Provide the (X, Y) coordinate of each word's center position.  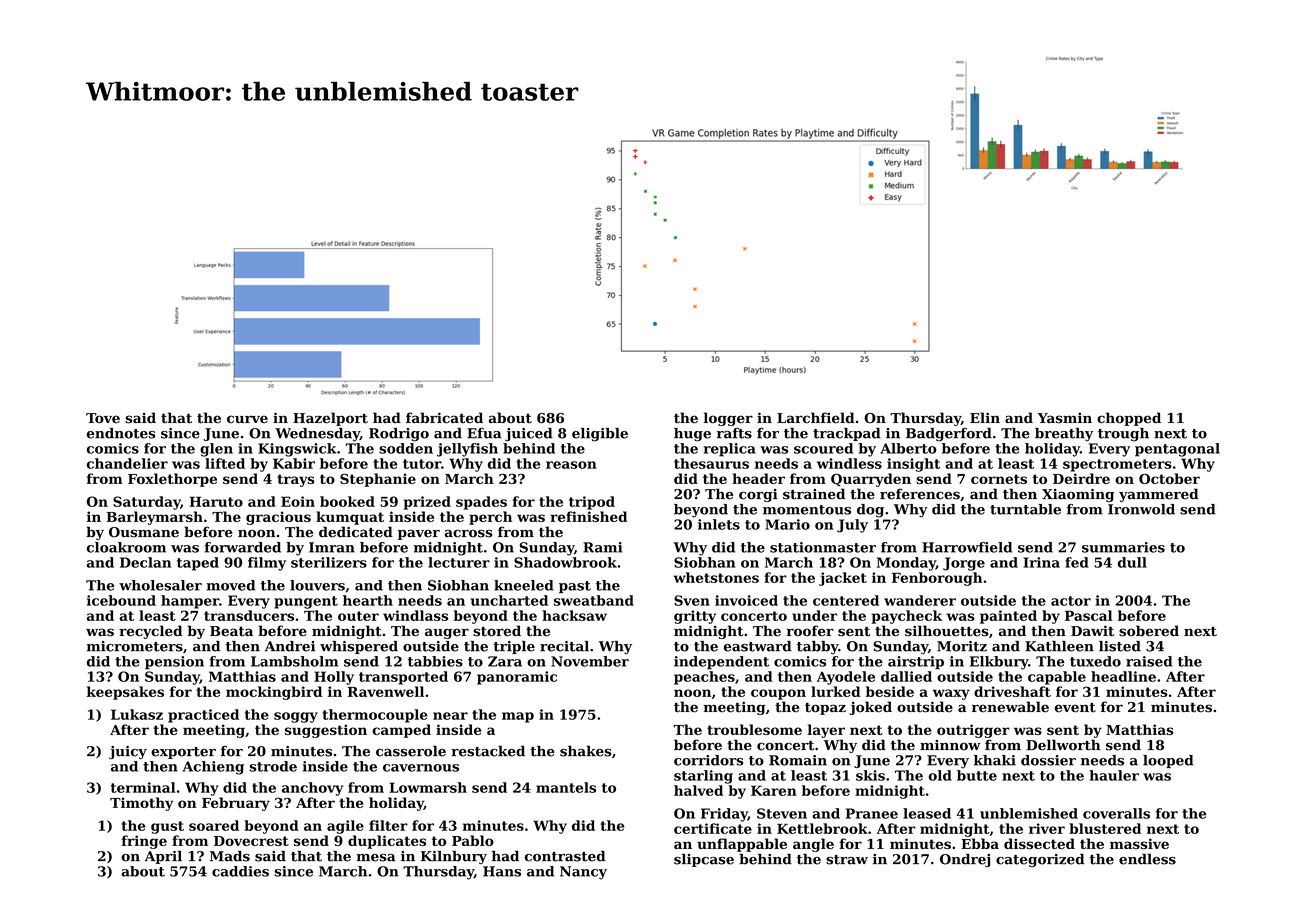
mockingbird (274, 693)
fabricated (444, 418)
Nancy (583, 873)
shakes (585, 751)
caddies (240, 871)
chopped (1129, 419)
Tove (103, 418)
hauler (1114, 775)
